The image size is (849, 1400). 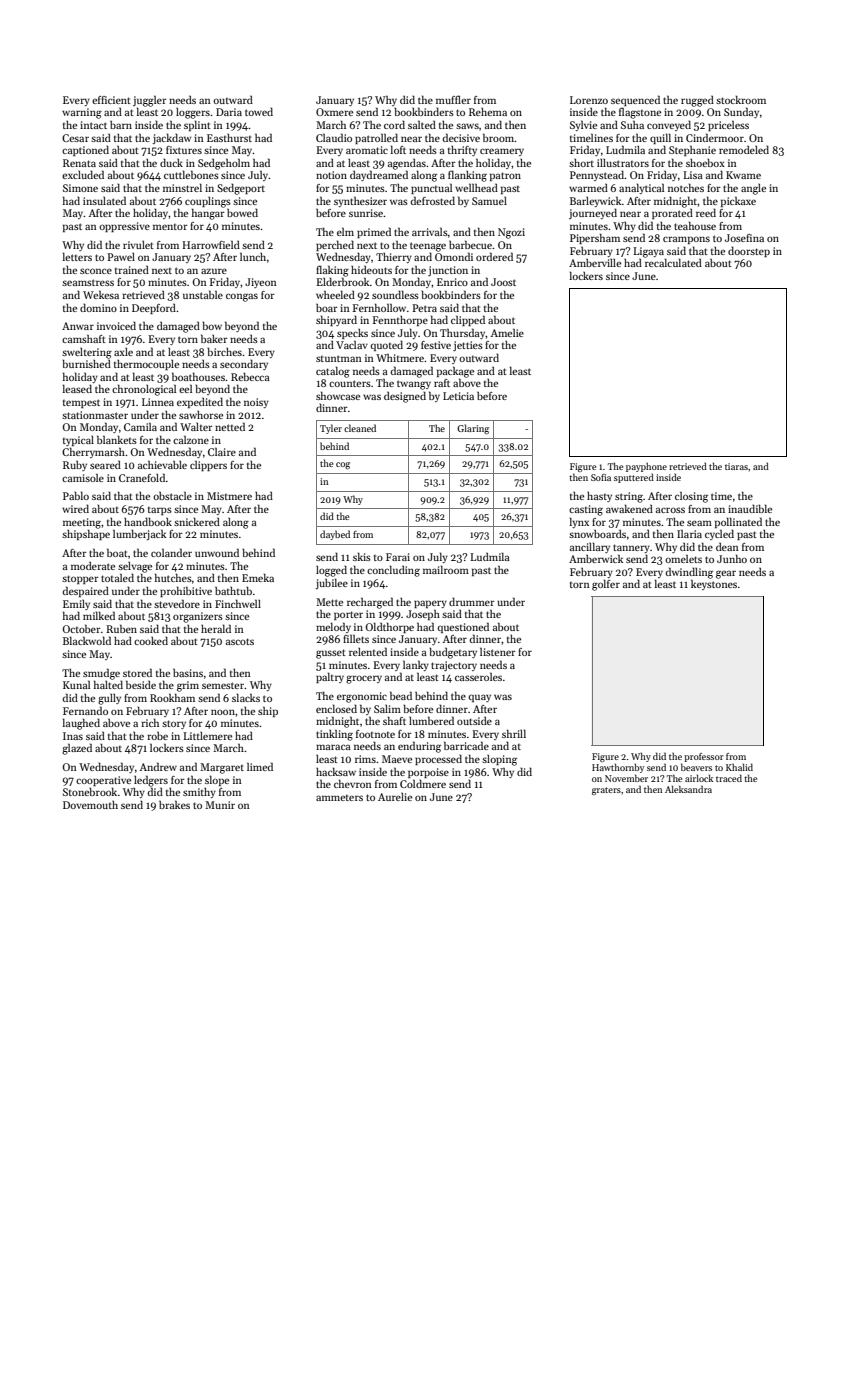 What do you see at coordinates (90, 805) in the image?
I see `Dovemouth` at bounding box center [90, 805].
